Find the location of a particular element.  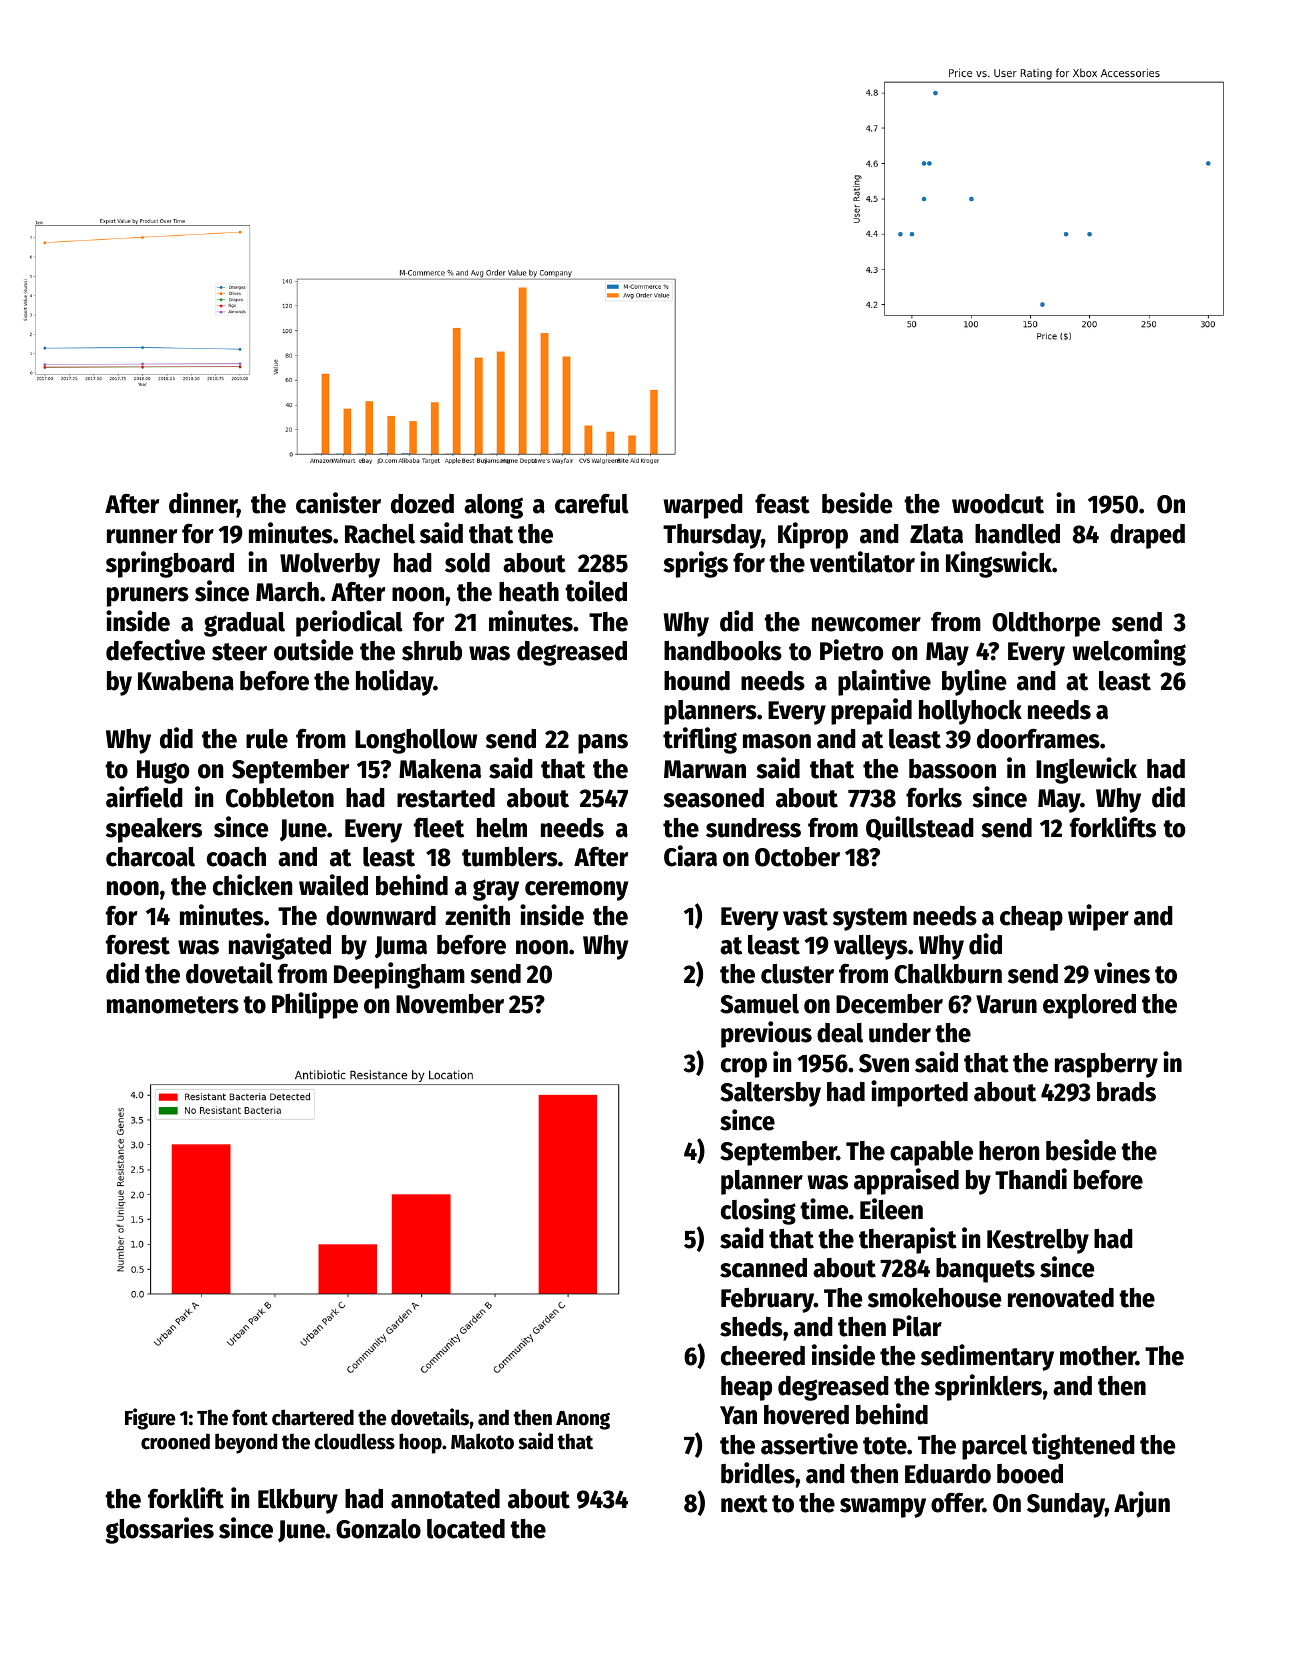

runner is located at coordinates (142, 536).
